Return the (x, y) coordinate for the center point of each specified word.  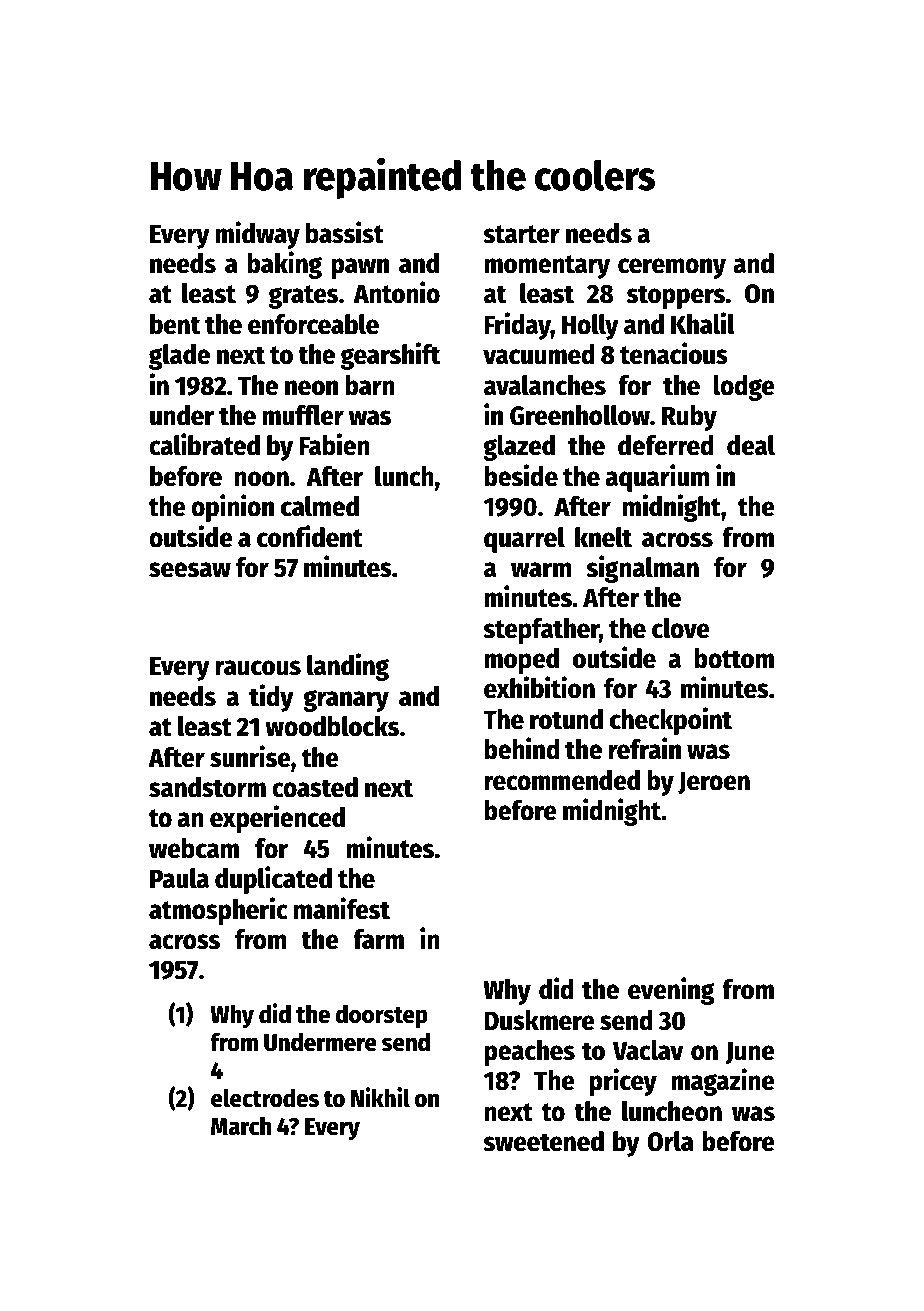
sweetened (543, 1141)
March (241, 1126)
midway (257, 235)
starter (521, 234)
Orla (670, 1141)
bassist (345, 232)
